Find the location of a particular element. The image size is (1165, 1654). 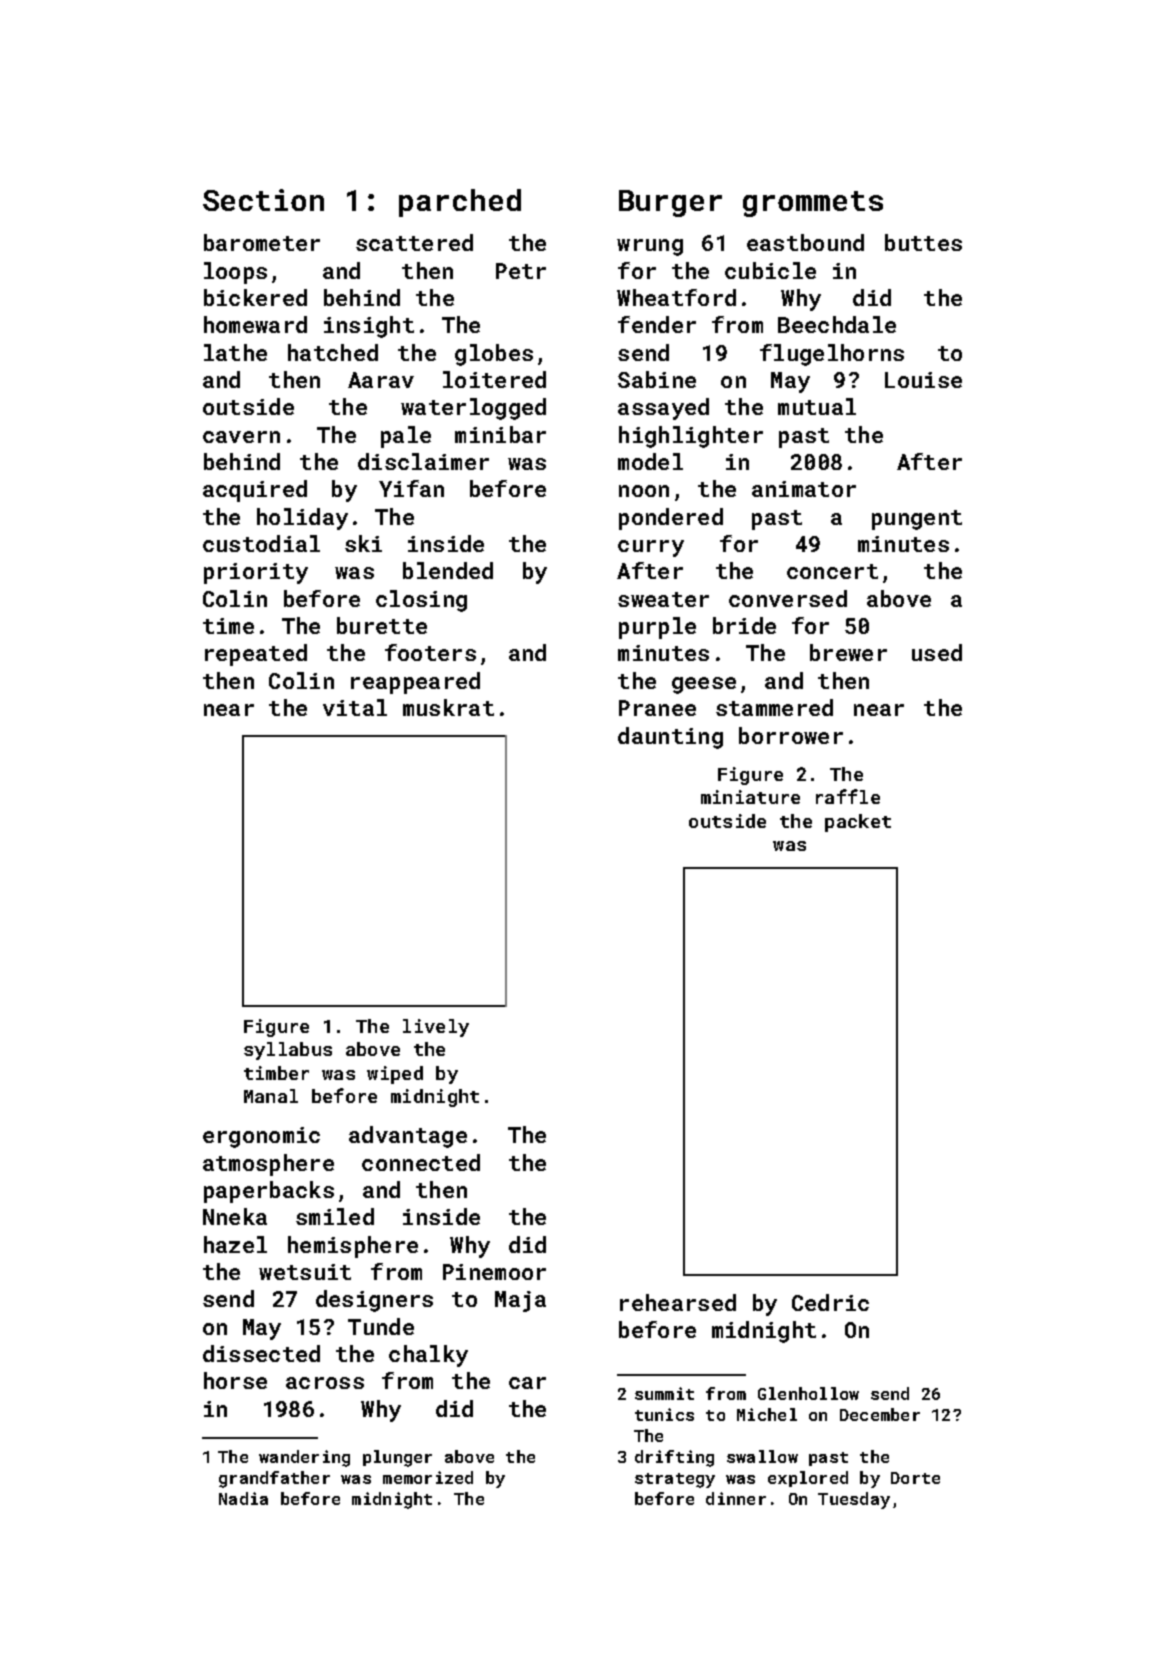

Burger is located at coordinates (670, 203).
